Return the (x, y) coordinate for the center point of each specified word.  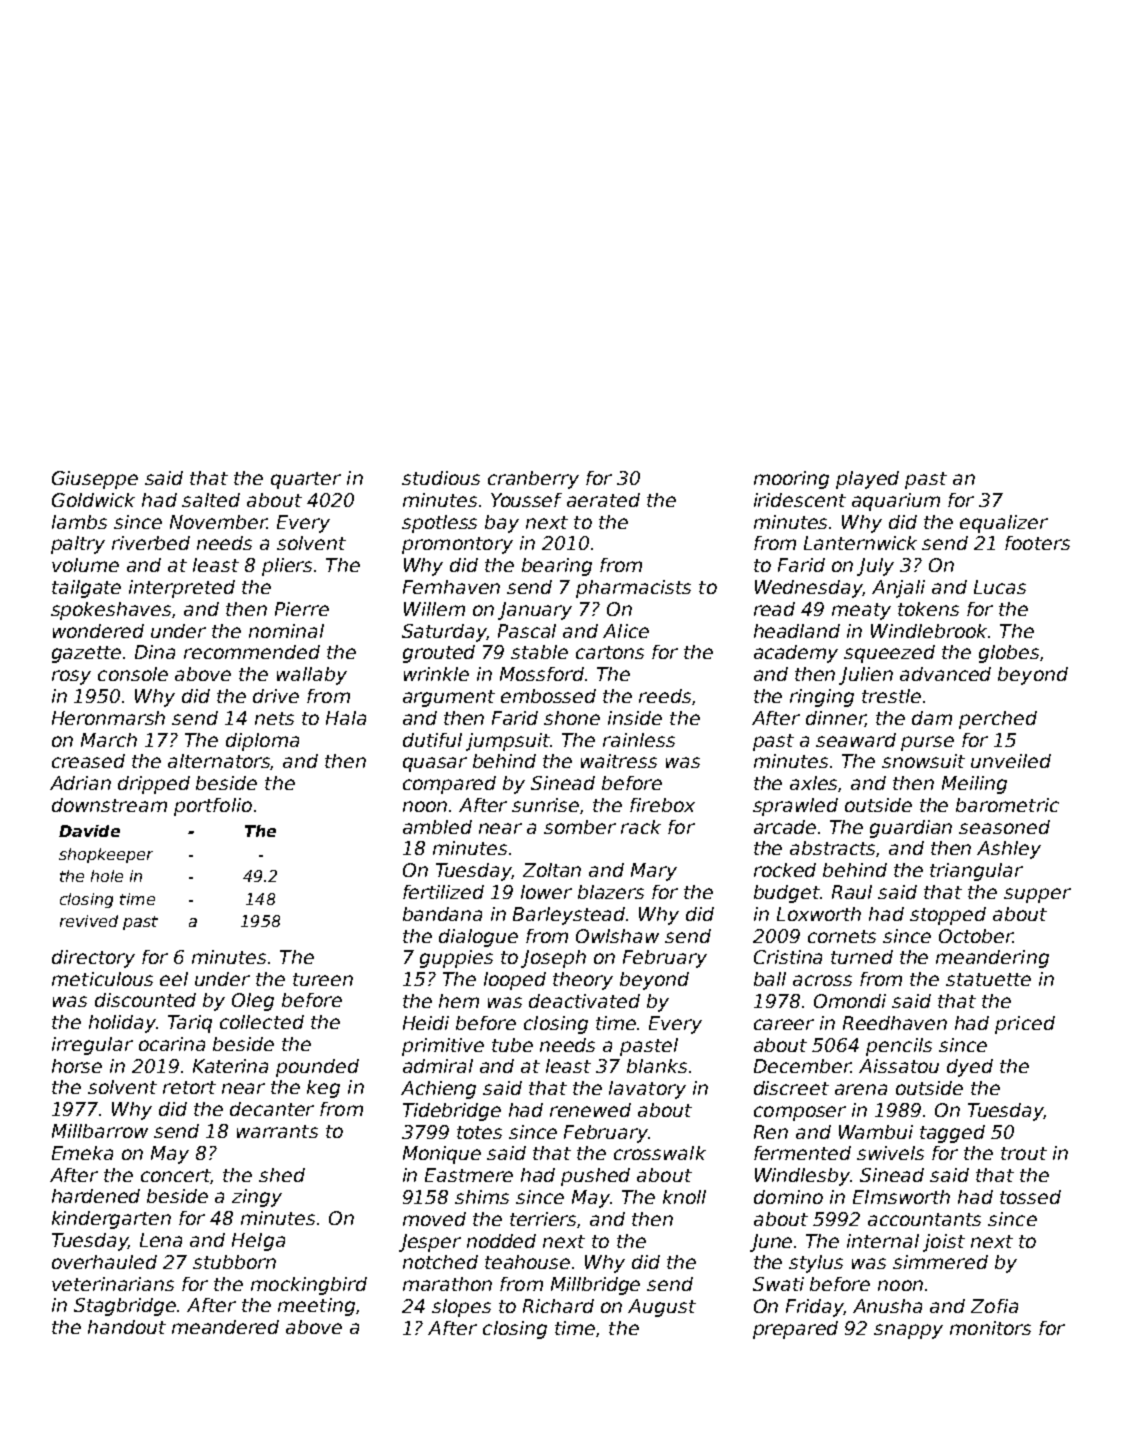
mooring (791, 480)
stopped (948, 916)
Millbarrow (100, 1131)
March (109, 740)
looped (515, 981)
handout (127, 1327)
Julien (866, 676)
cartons (610, 652)
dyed (970, 1068)
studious (441, 478)
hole (107, 876)
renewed (590, 1110)
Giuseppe (95, 480)
